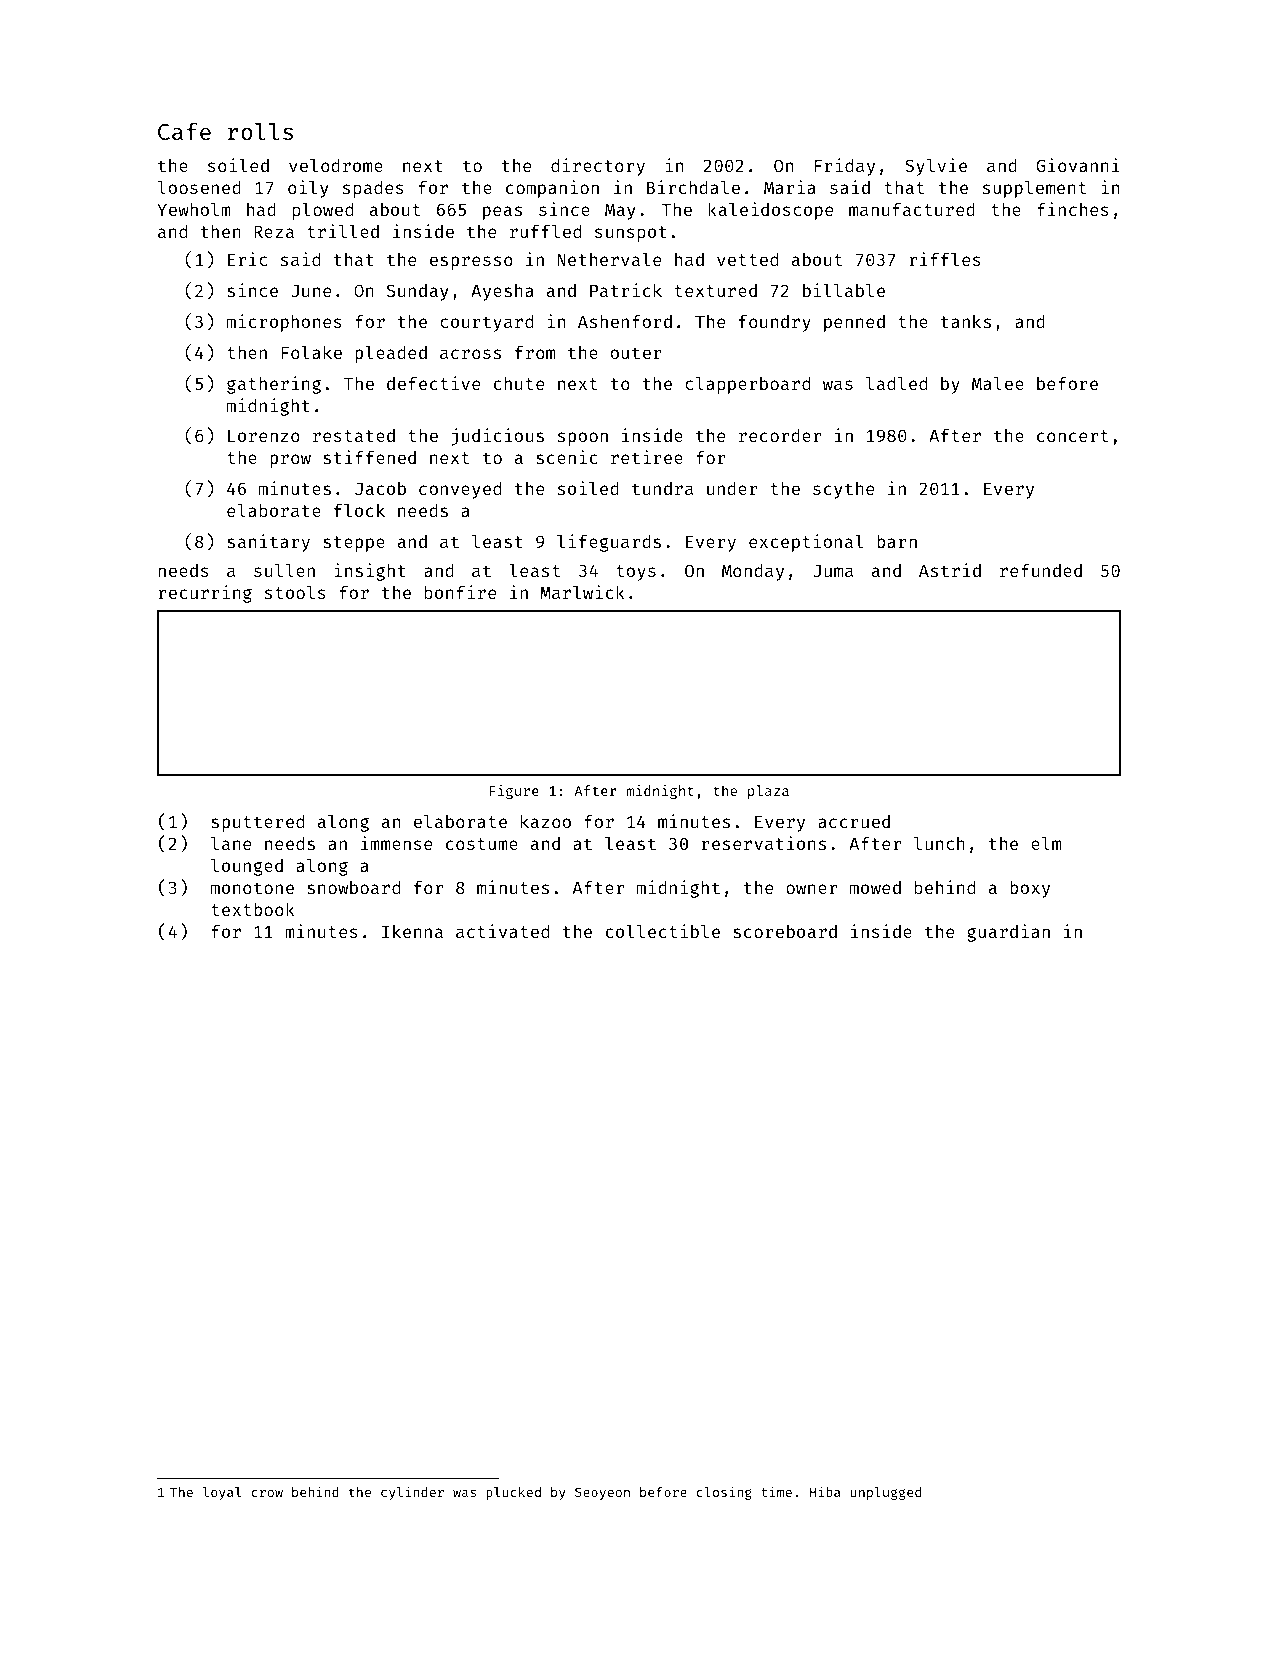 This page has width=1278, height=1654. Describe the element at coordinates (222, 1493) in the page. I see `loyal` at that location.
